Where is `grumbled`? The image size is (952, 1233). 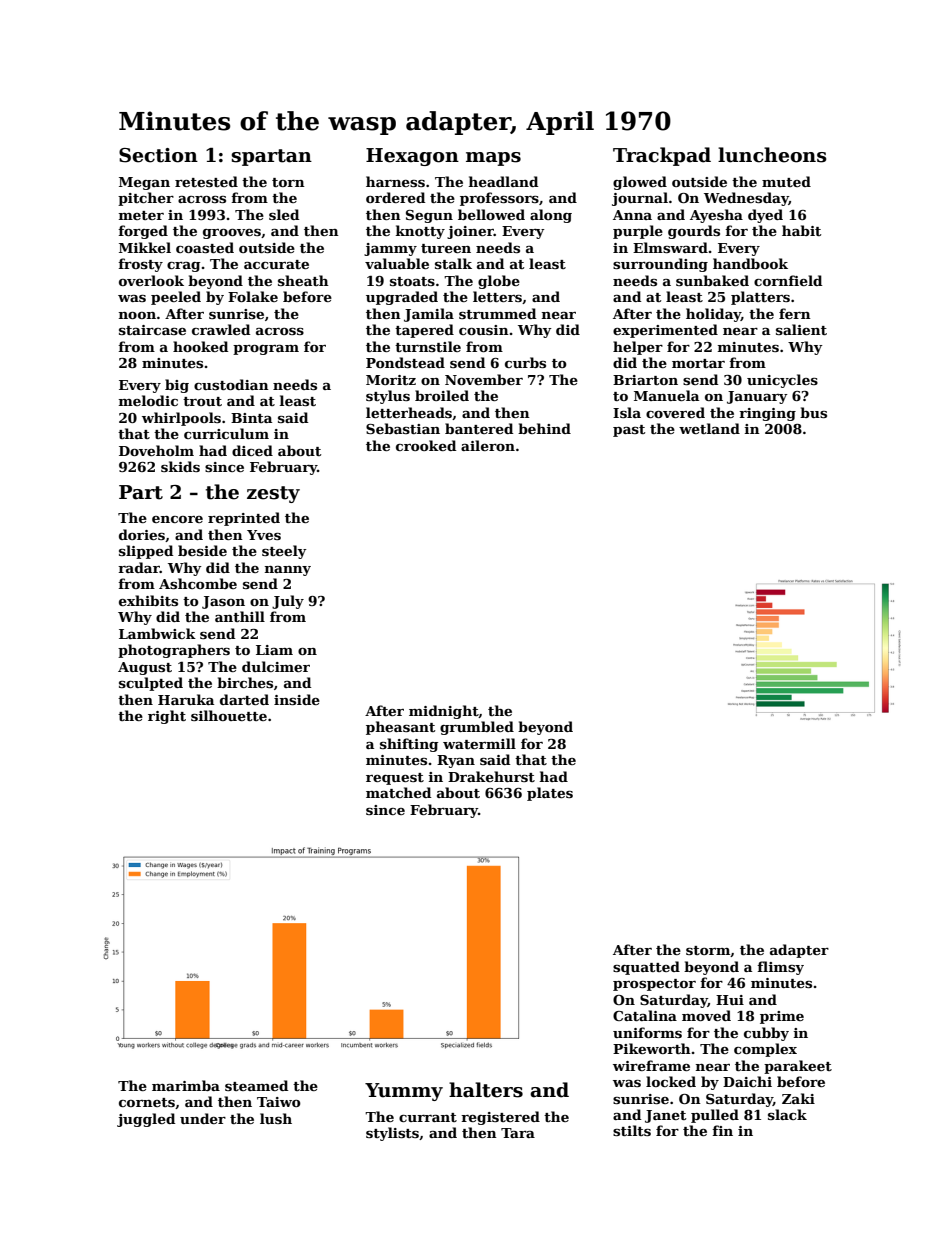
grumbled is located at coordinates (477, 728).
